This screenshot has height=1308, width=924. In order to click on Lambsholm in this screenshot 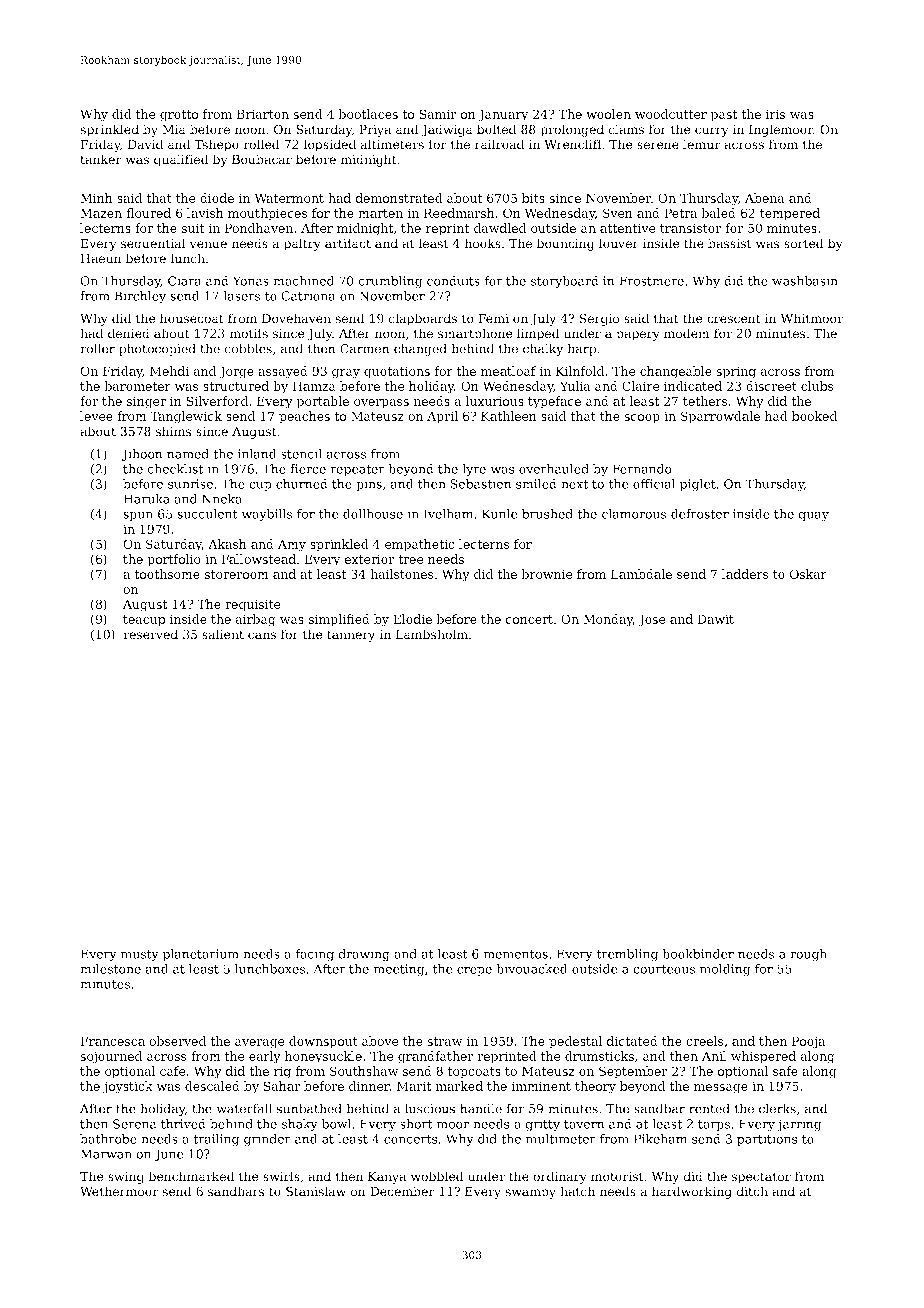, I will do `click(432, 634)`.
